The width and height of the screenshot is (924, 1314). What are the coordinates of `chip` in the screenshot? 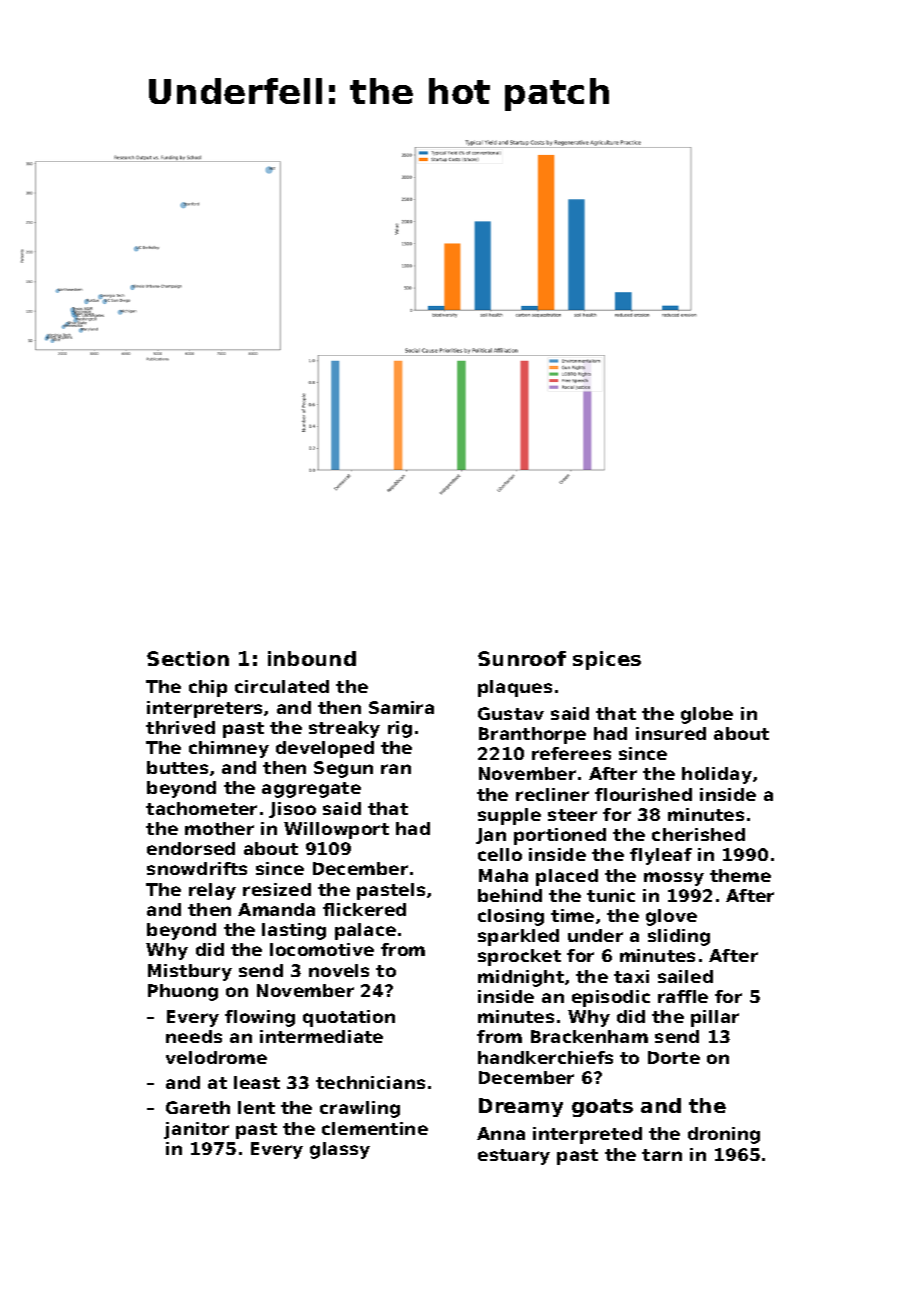 It's located at (208, 688).
